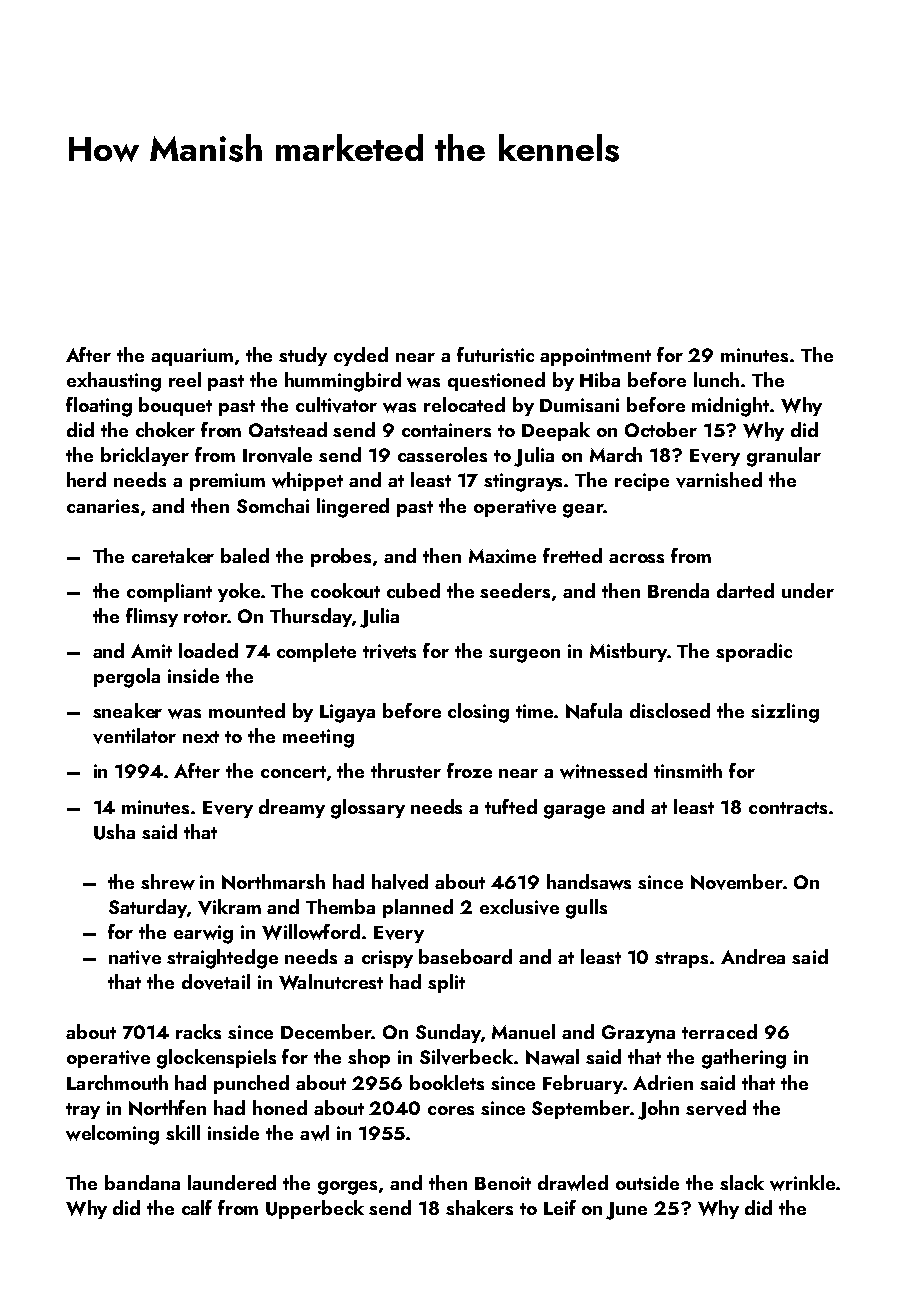  What do you see at coordinates (361, 356) in the image?
I see `cycled` at bounding box center [361, 356].
